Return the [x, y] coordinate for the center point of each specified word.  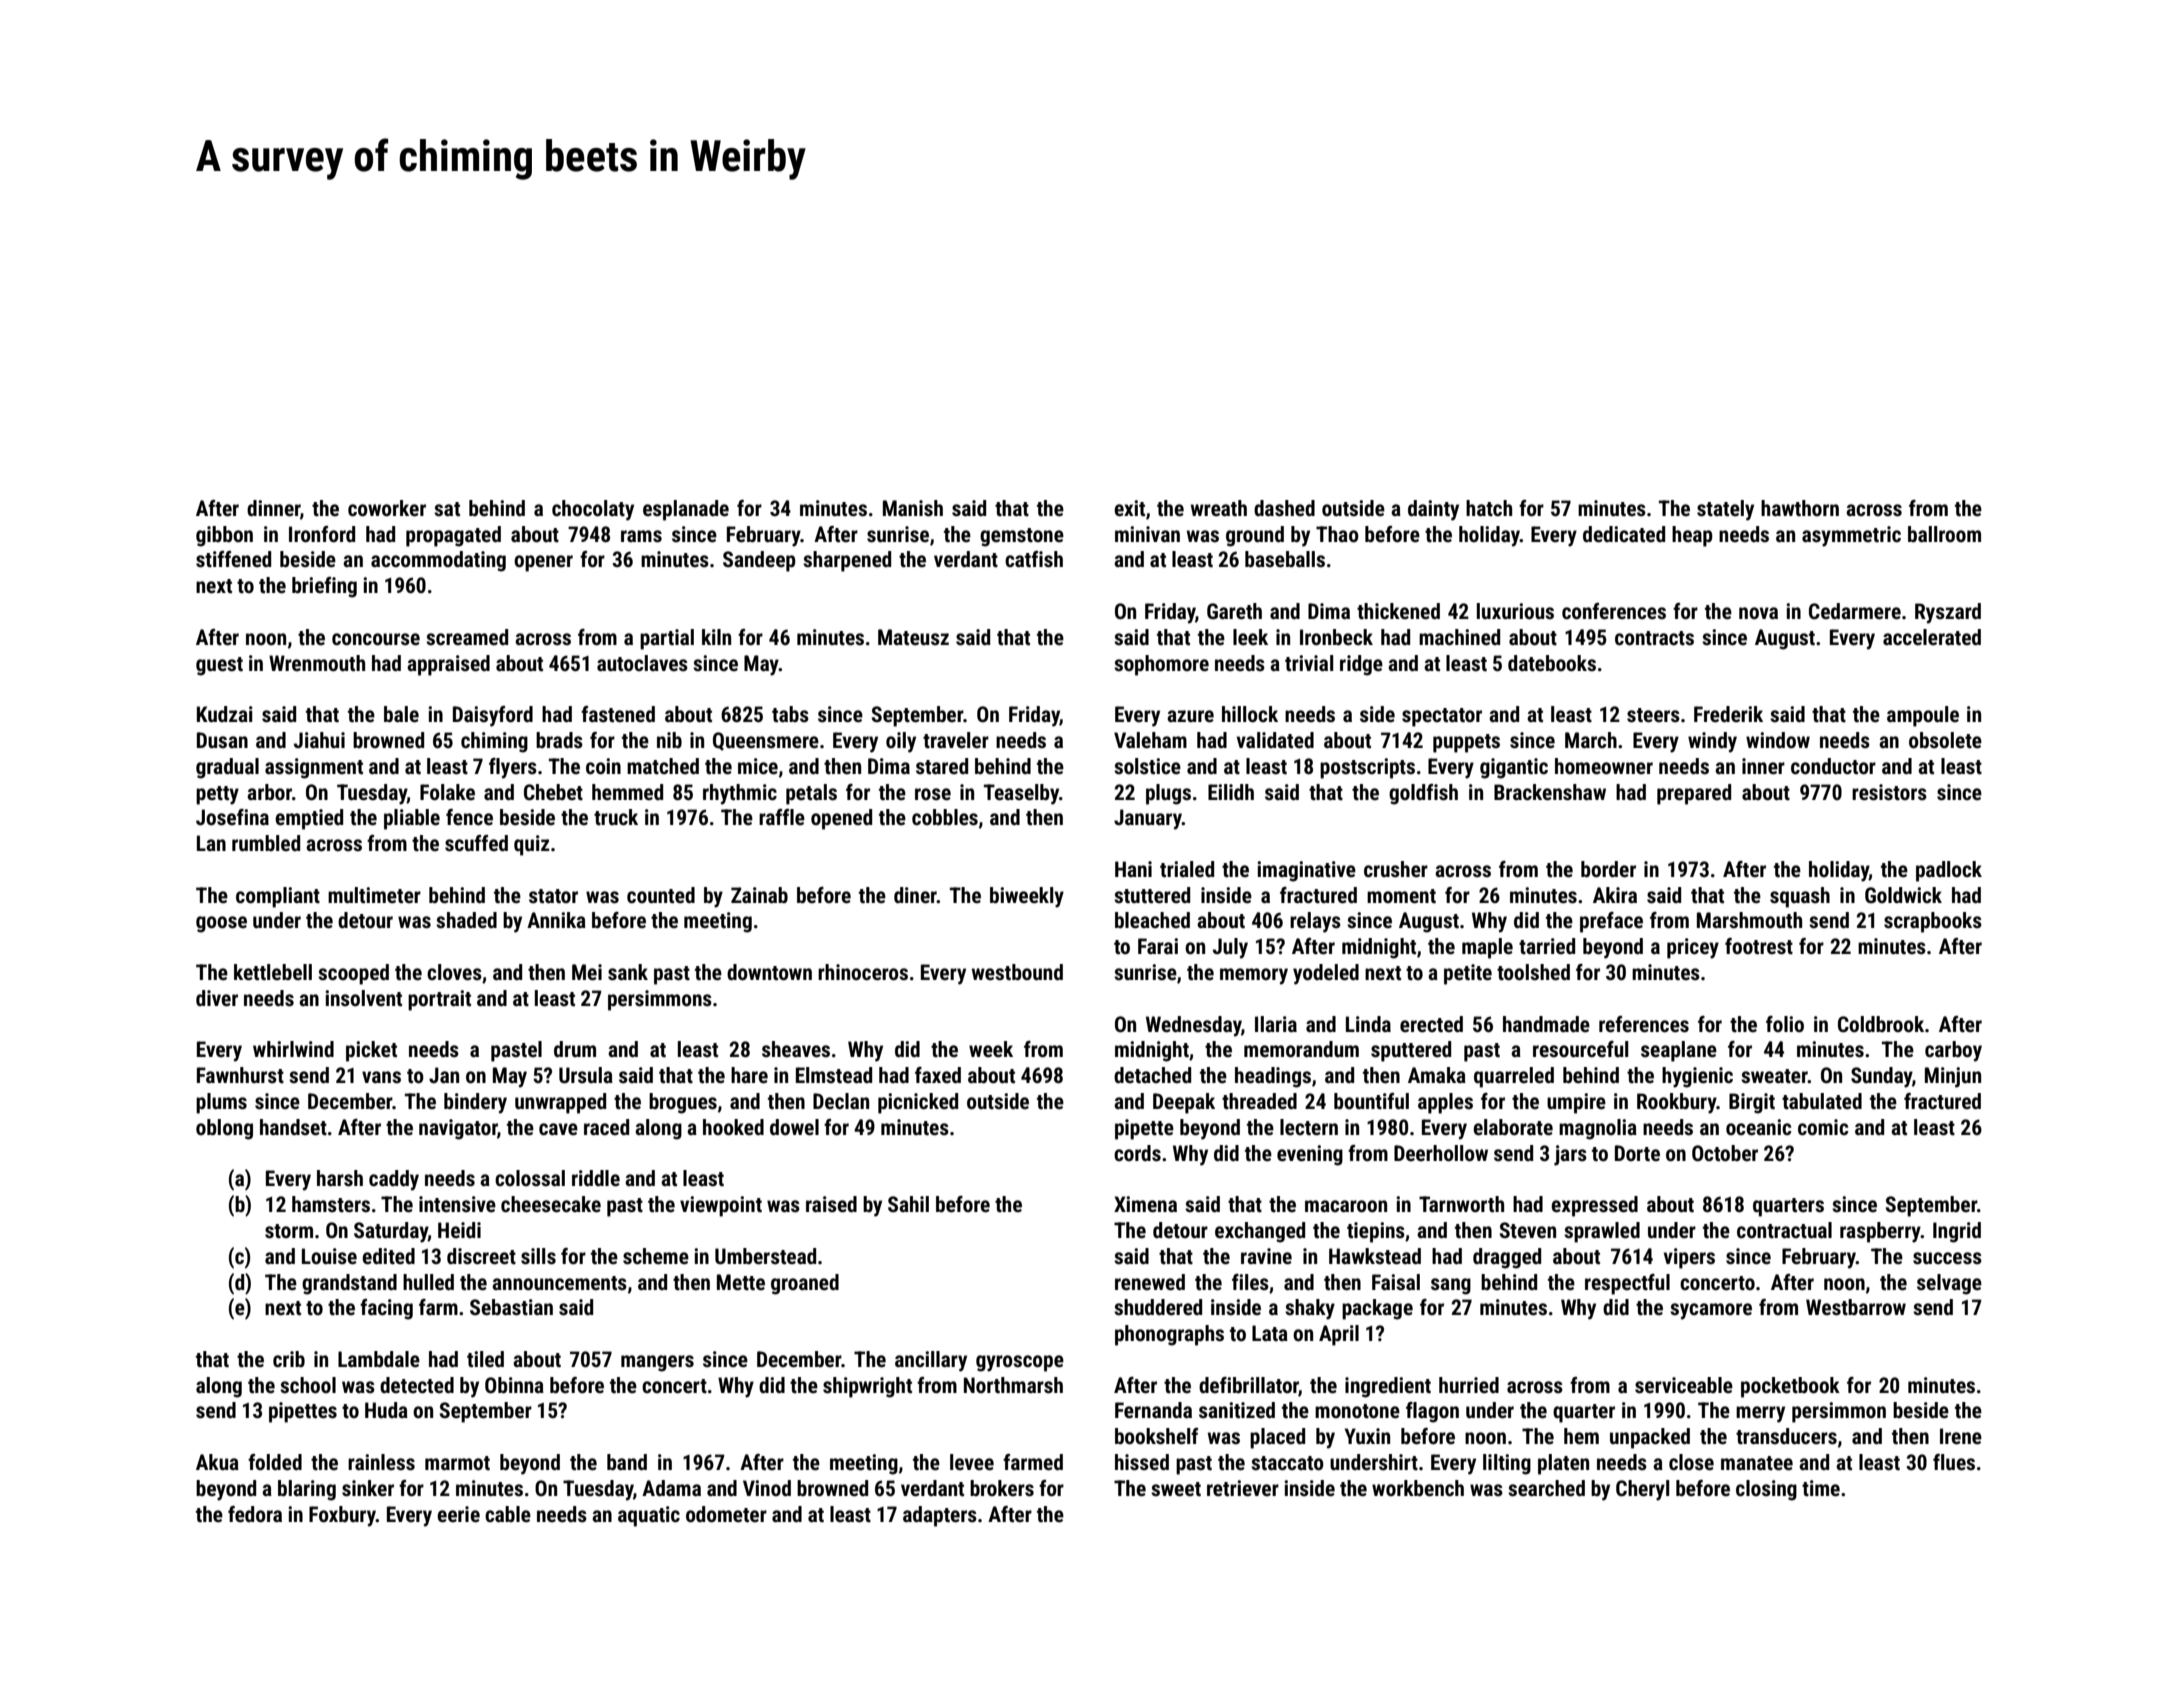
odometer [726, 1514]
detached [1152, 1075]
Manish [913, 508]
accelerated [1932, 637]
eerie [458, 1514]
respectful [1627, 1284]
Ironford [322, 534]
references [1644, 1024]
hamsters [331, 1204]
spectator [1442, 717]
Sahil [908, 1204]
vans [381, 1077]
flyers [513, 768]
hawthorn [1800, 508]
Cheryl [1642, 1490]
